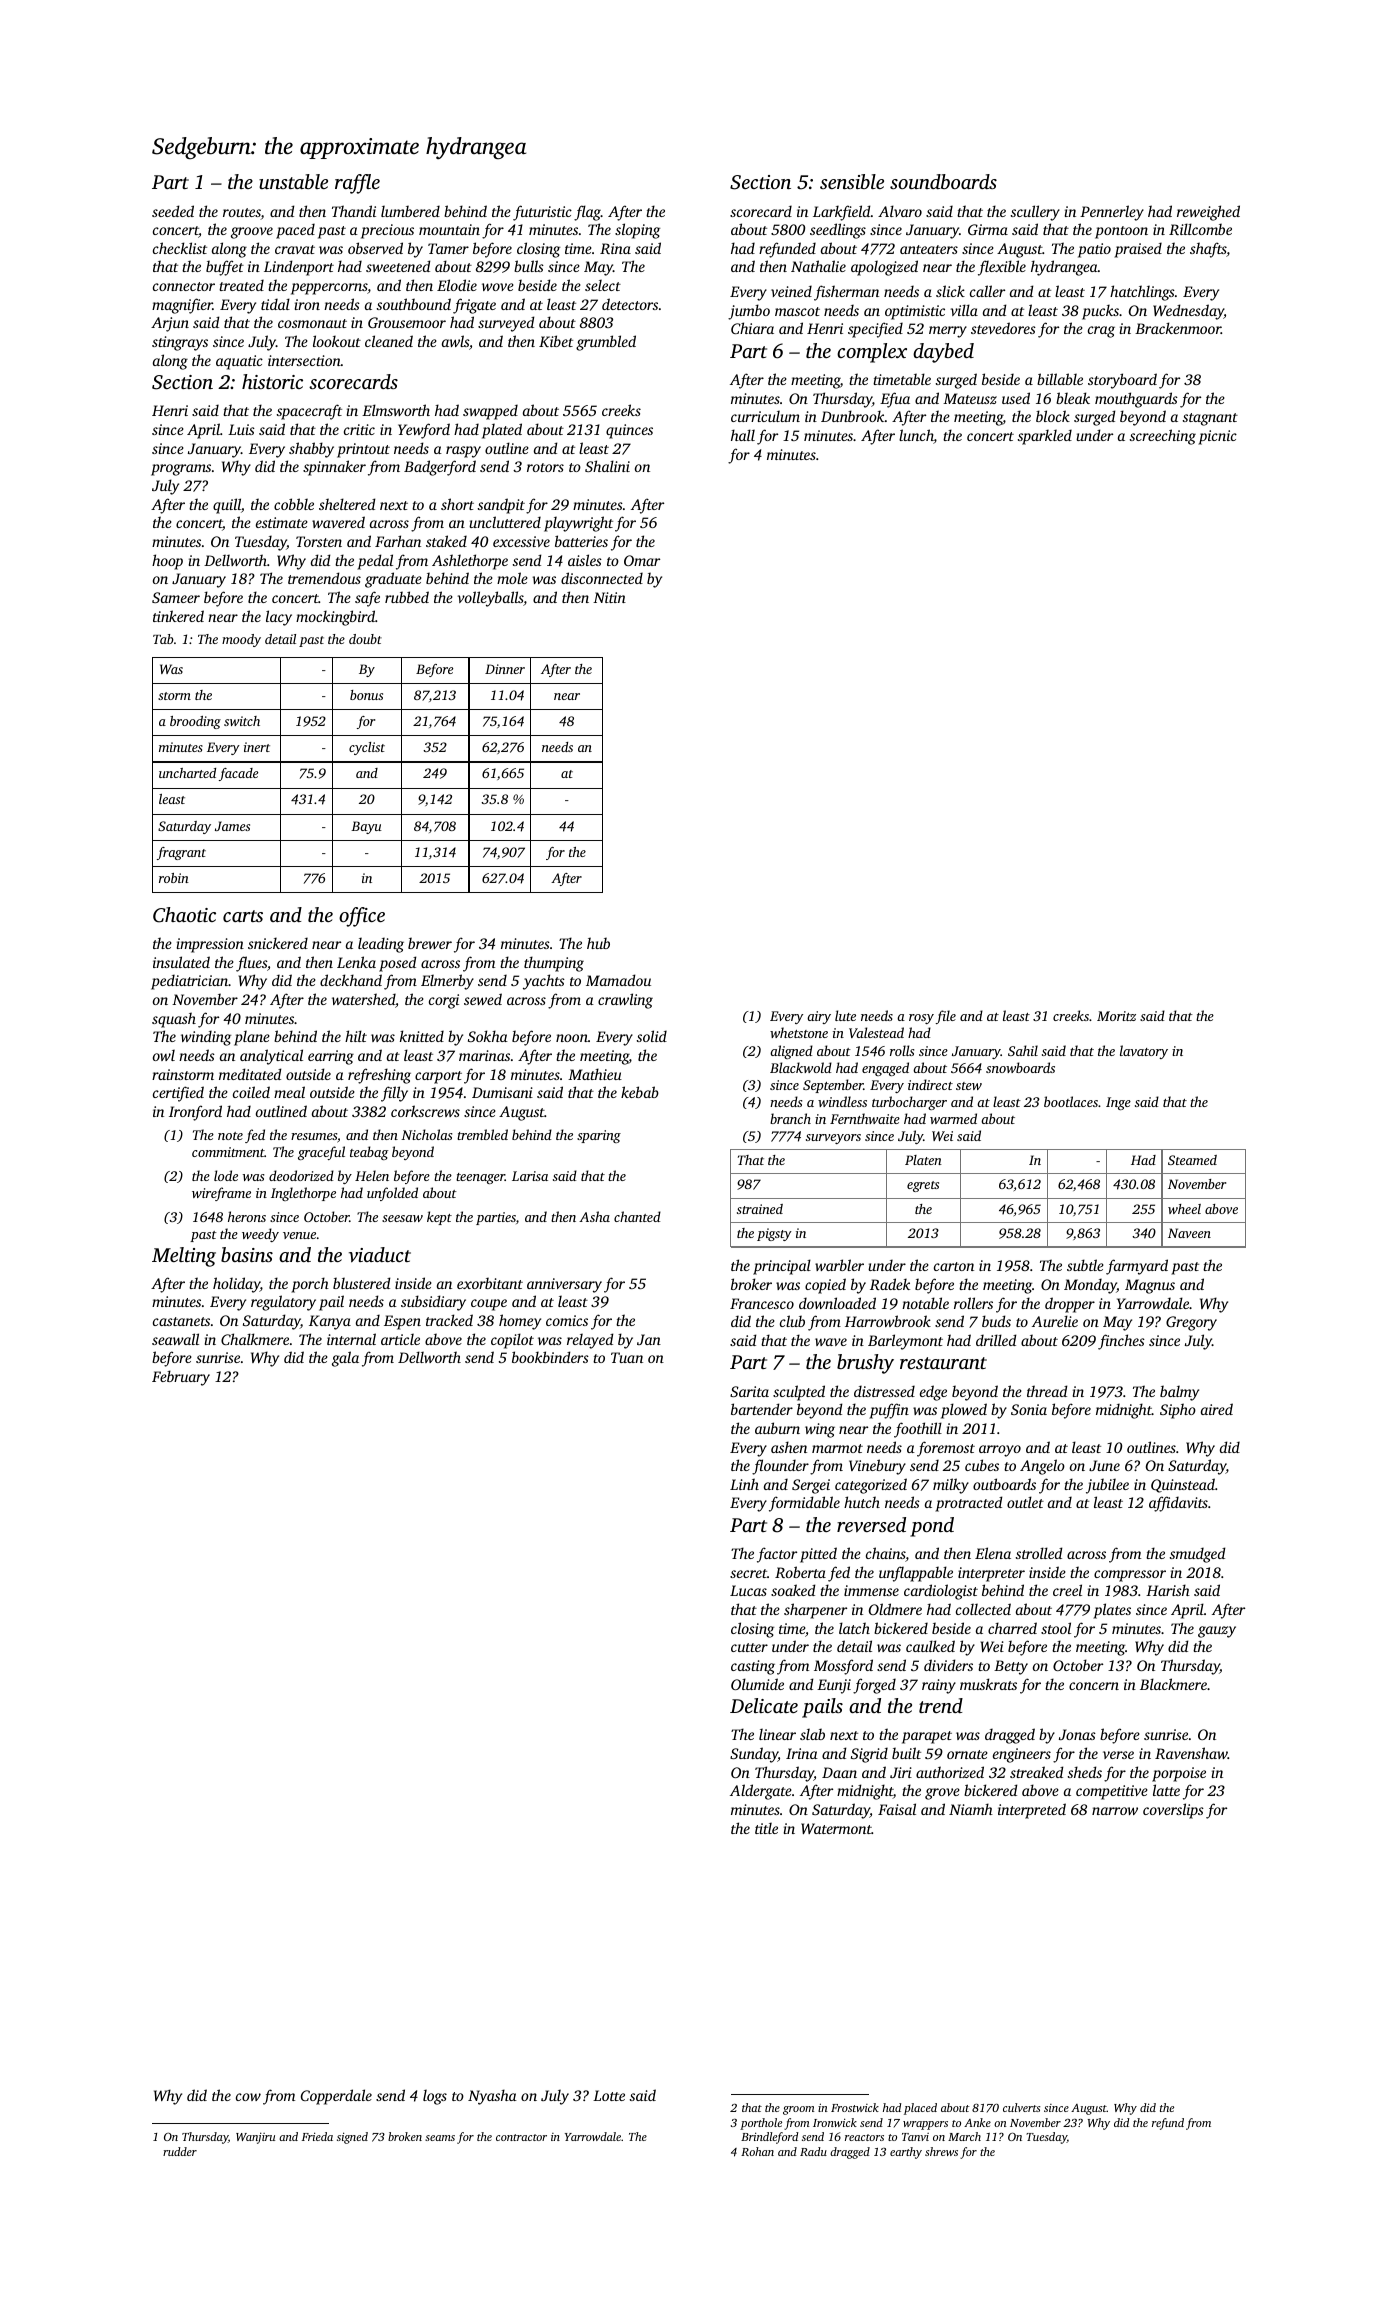 The image size is (1398, 2303). I want to click on Copperdale, so click(336, 2097).
